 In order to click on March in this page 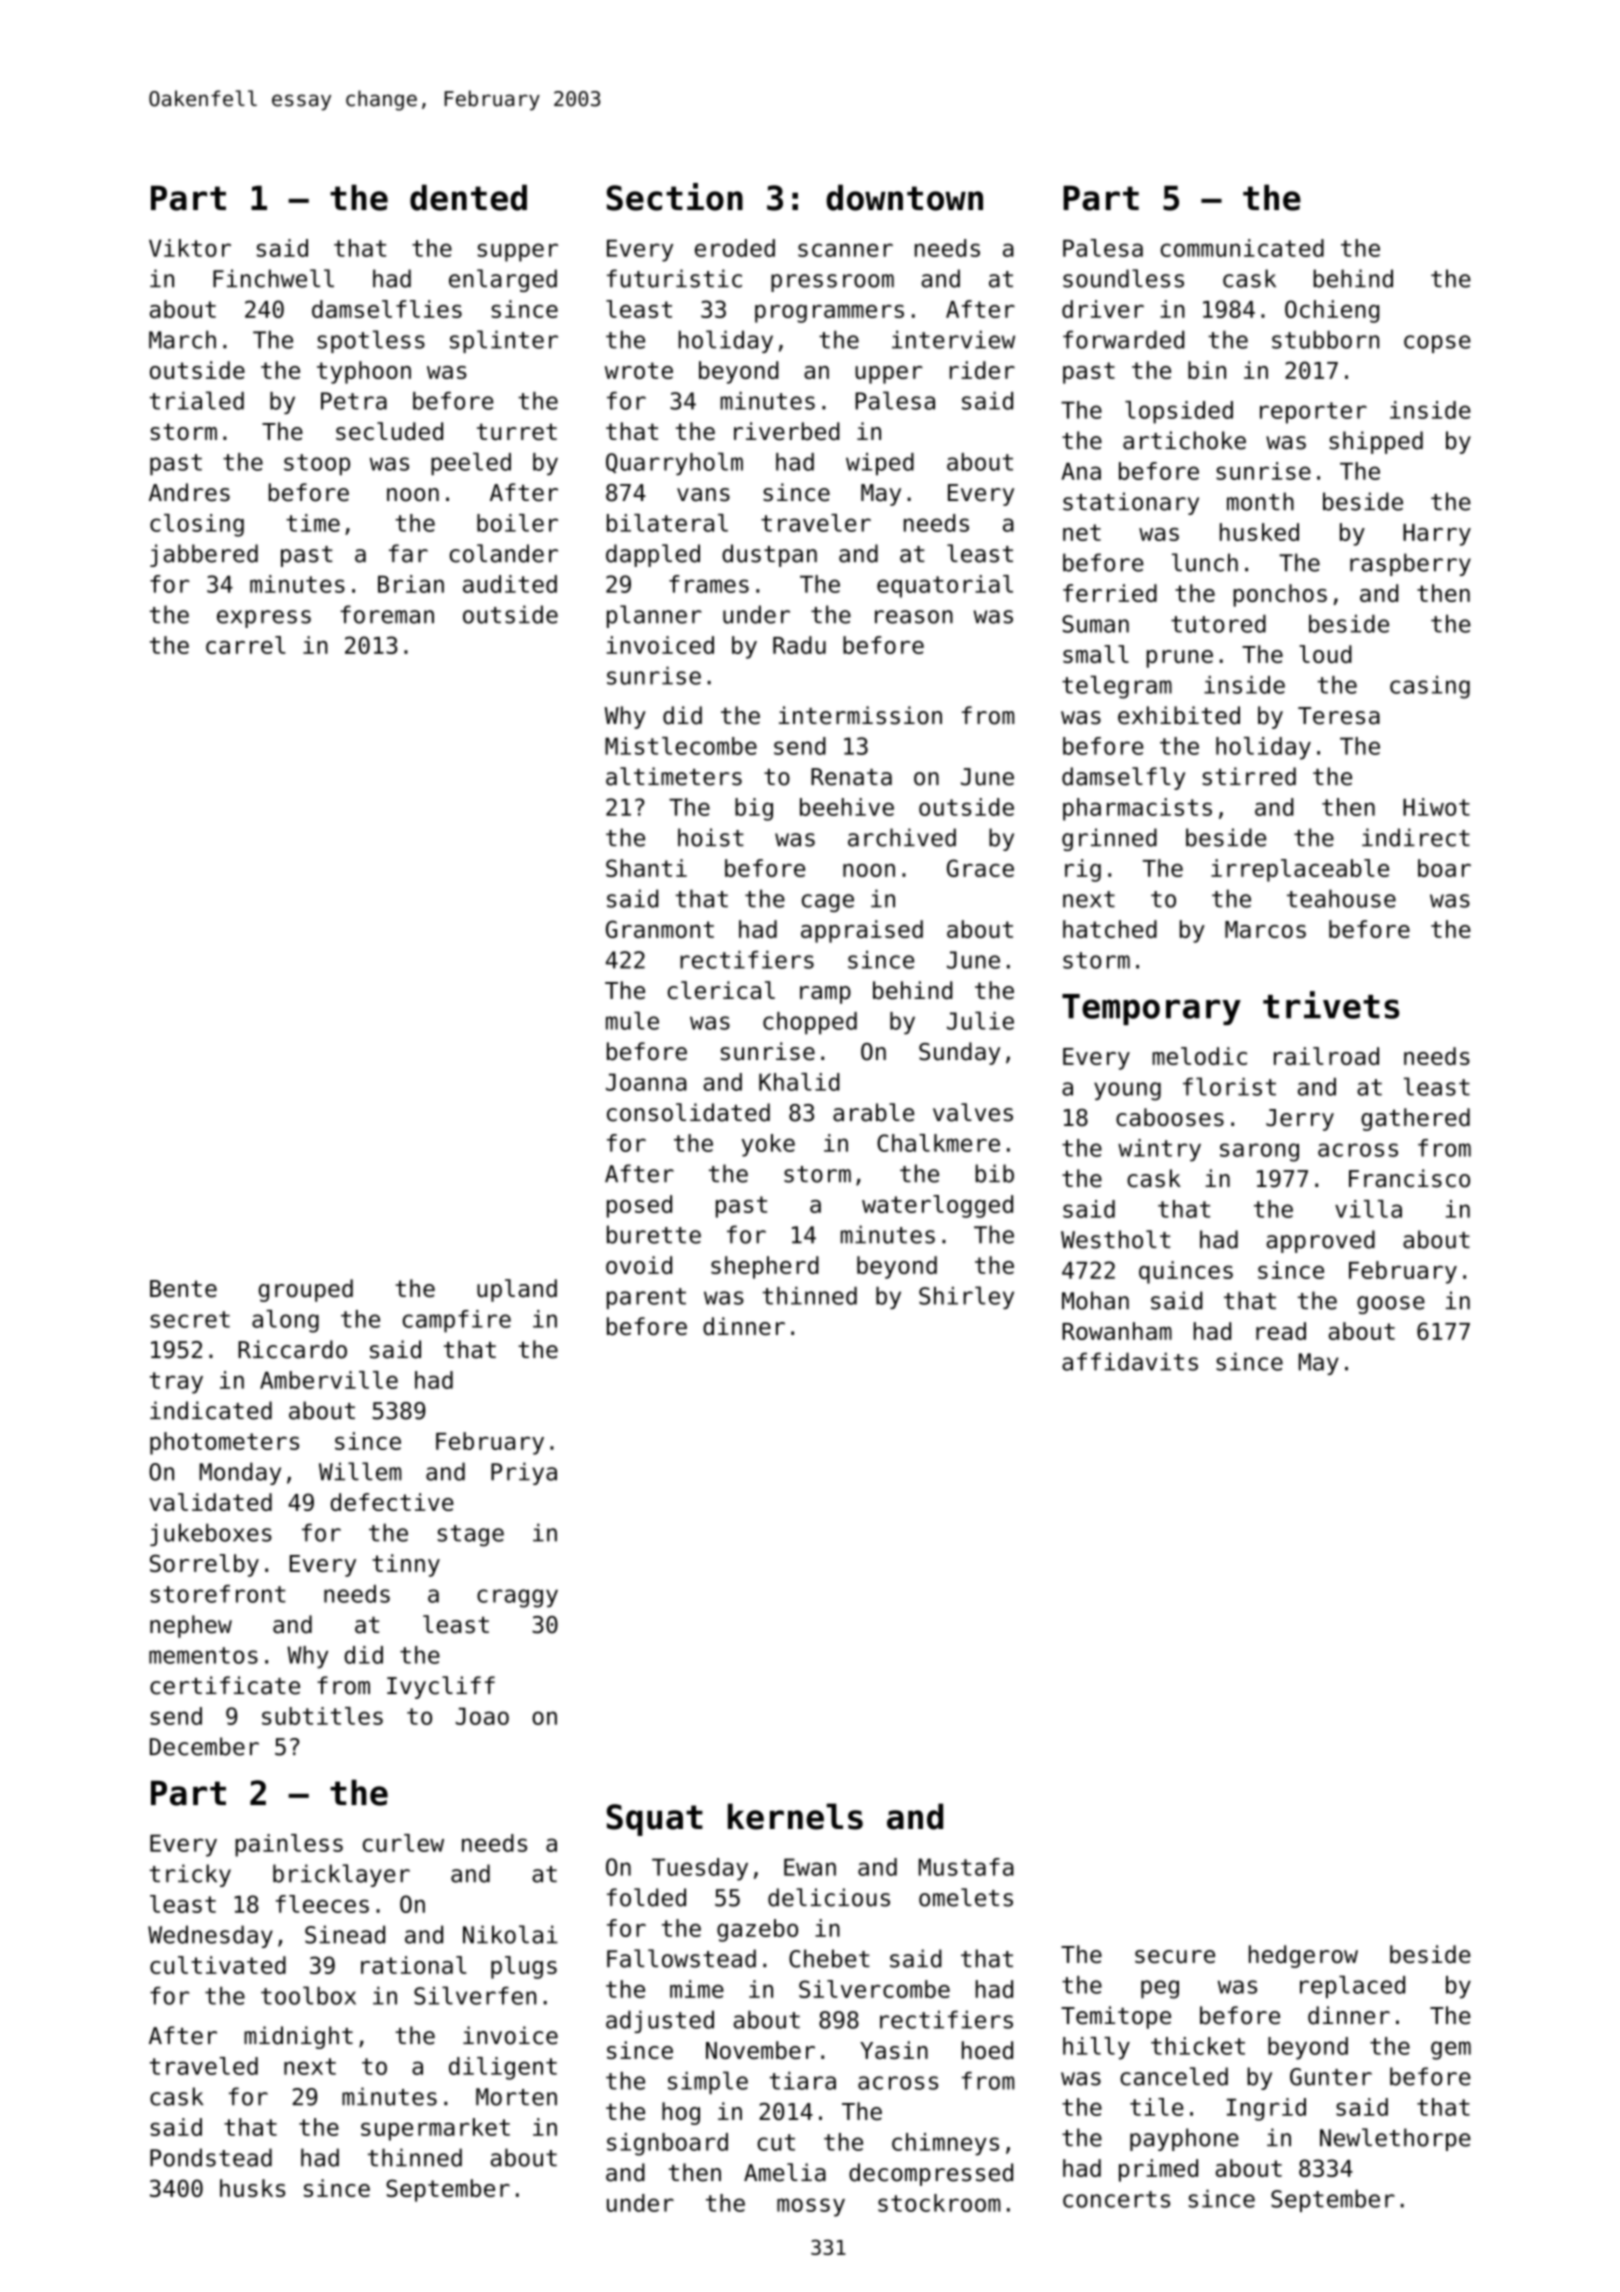, I will do `click(182, 339)`.
